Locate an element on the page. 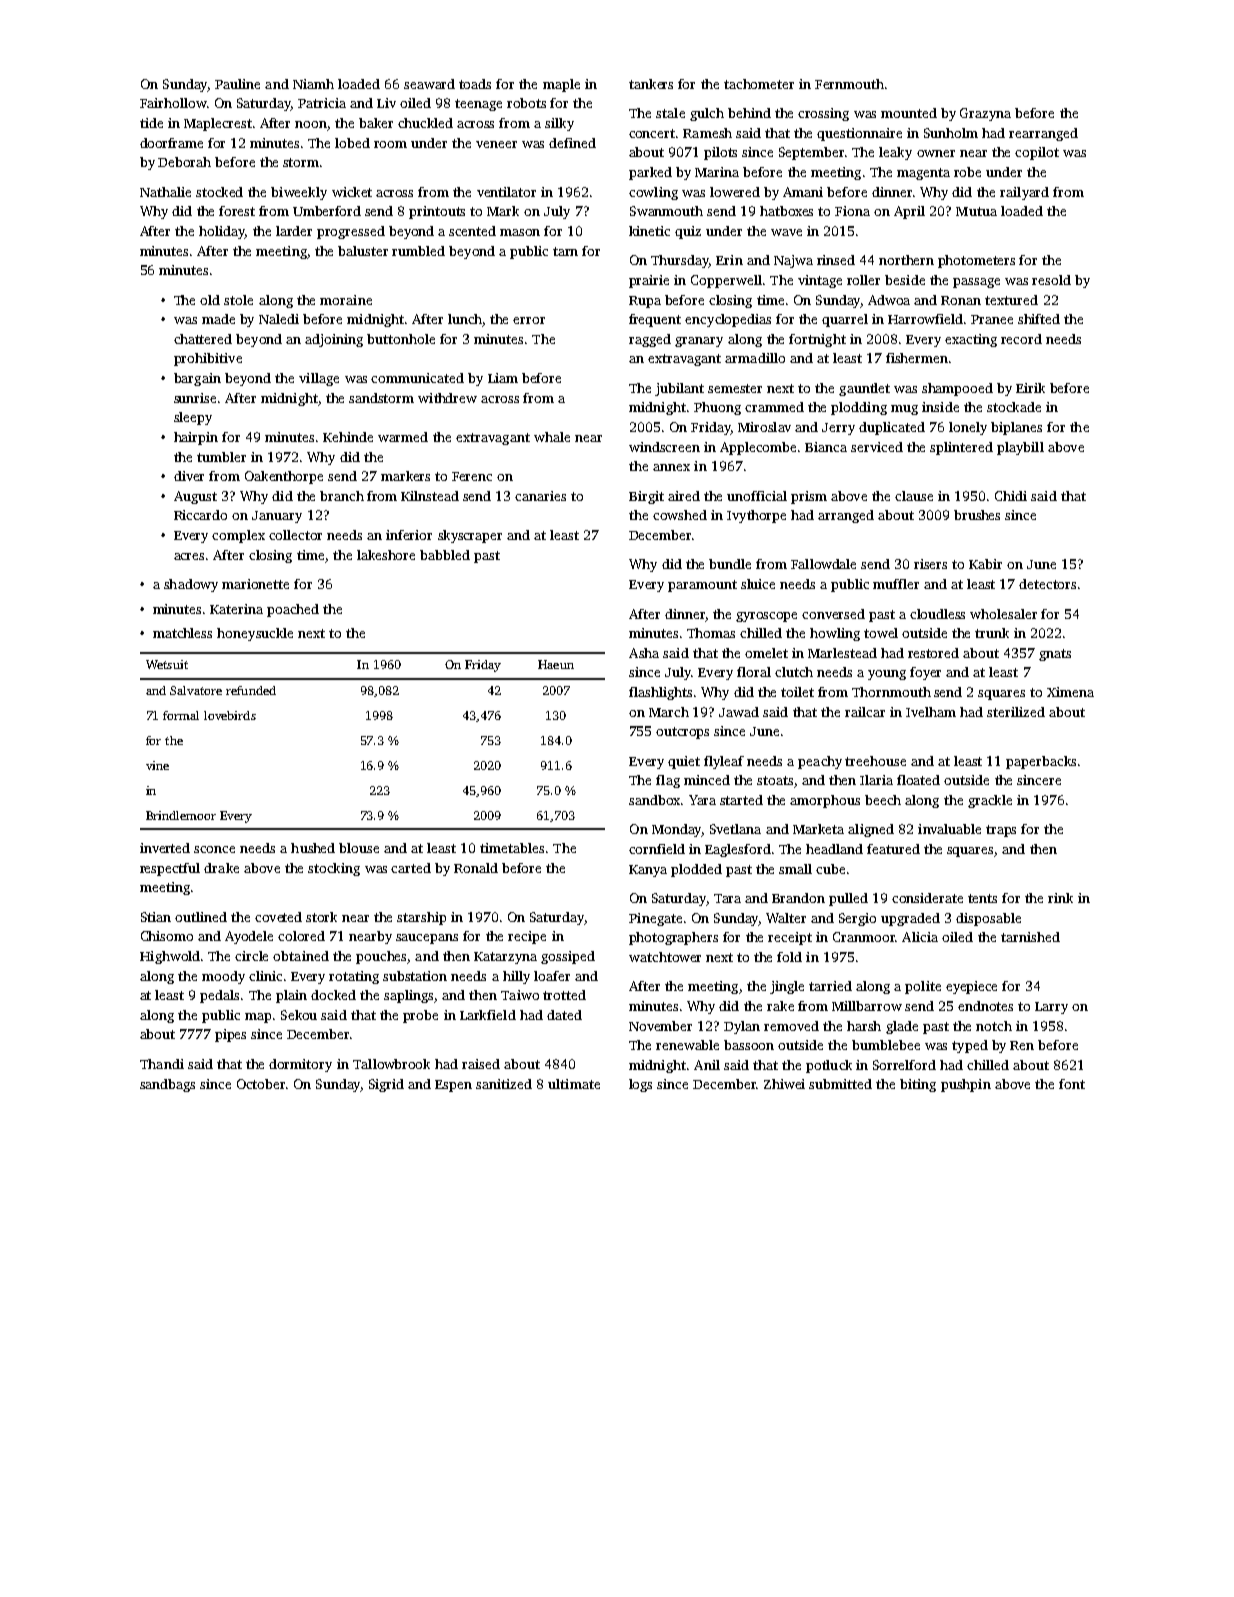  vine is located at coordinates (157, 765).
